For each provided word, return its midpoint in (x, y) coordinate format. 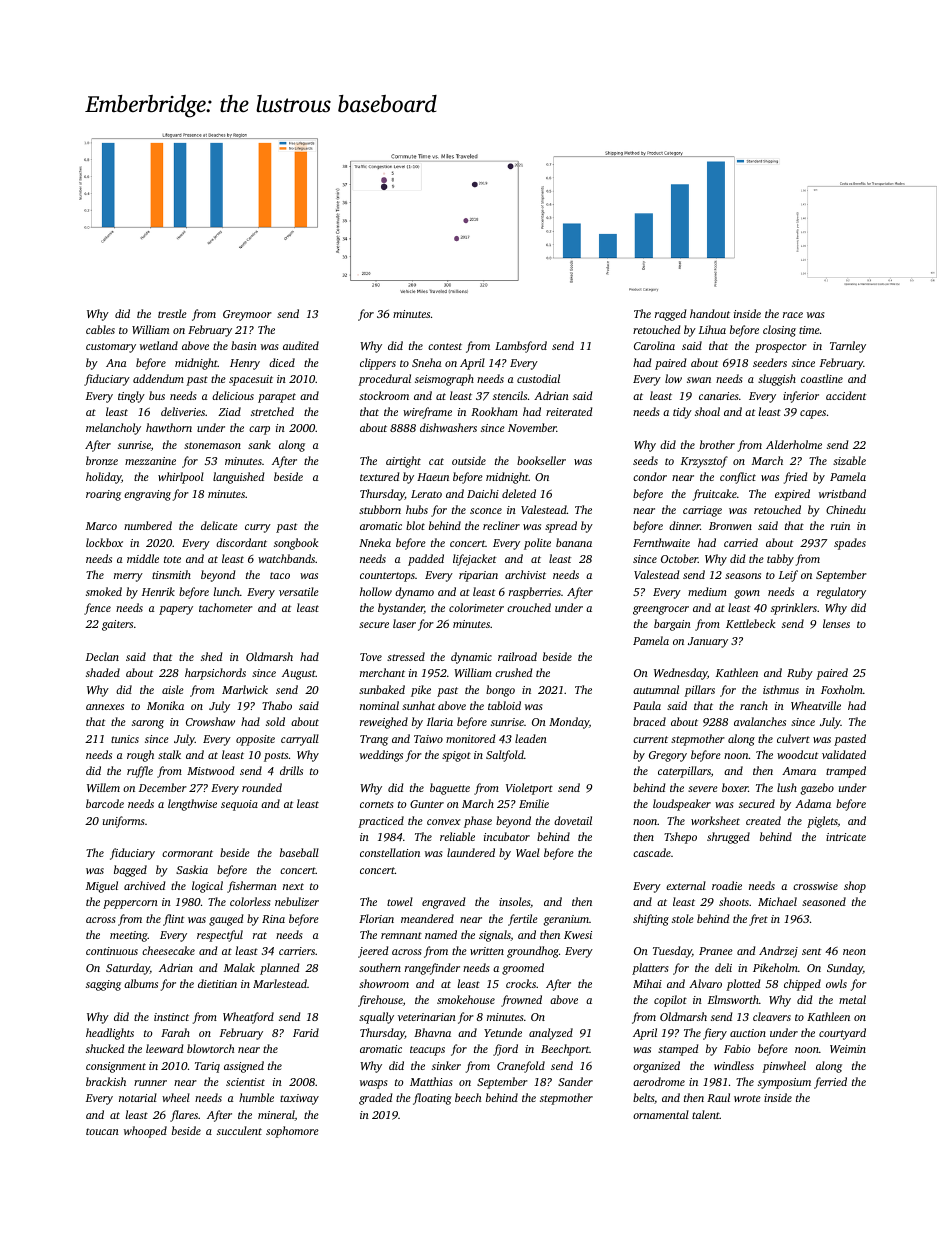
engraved (443, 903)
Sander (575, 1081)
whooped (145, 1132)
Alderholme (794, 444)
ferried (830, 1083)
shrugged (728, 838)
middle (143, 558)
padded (426, 560)
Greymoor (247, 315)
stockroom (384, 395)
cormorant (187, 853)
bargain (672, 625)
